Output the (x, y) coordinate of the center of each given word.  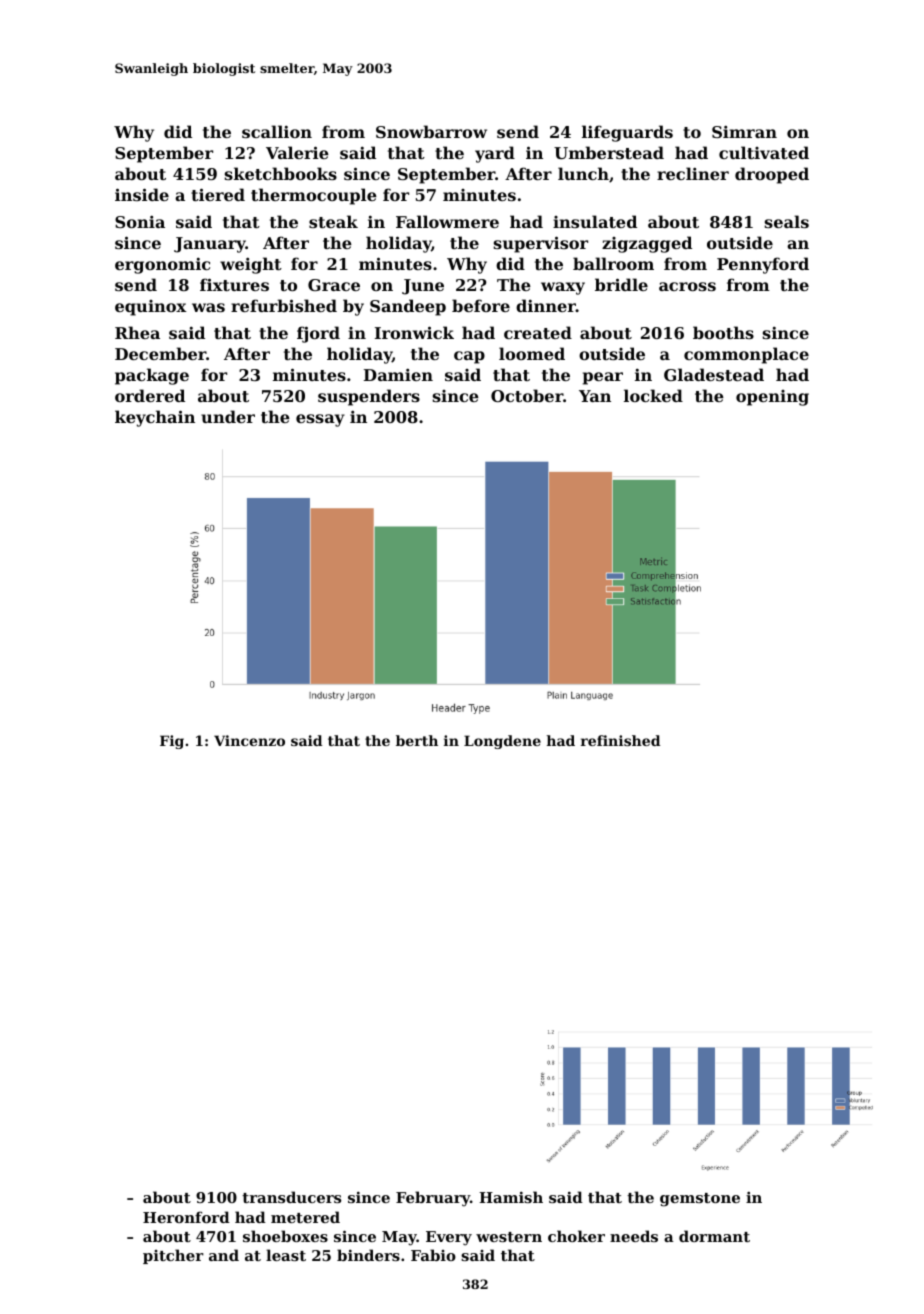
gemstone (700, 1200)
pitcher (173, 1256)
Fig (172, 742)
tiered (218, 194)
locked (653, 395)
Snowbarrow (431, 131)
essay (320, 420)
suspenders (369, 397)
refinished (620, 740)
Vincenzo (249, 740)
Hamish (511, 1197)
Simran (744, 131)
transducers (291, 1197)
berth (417, 740)
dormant (714, 1236)
